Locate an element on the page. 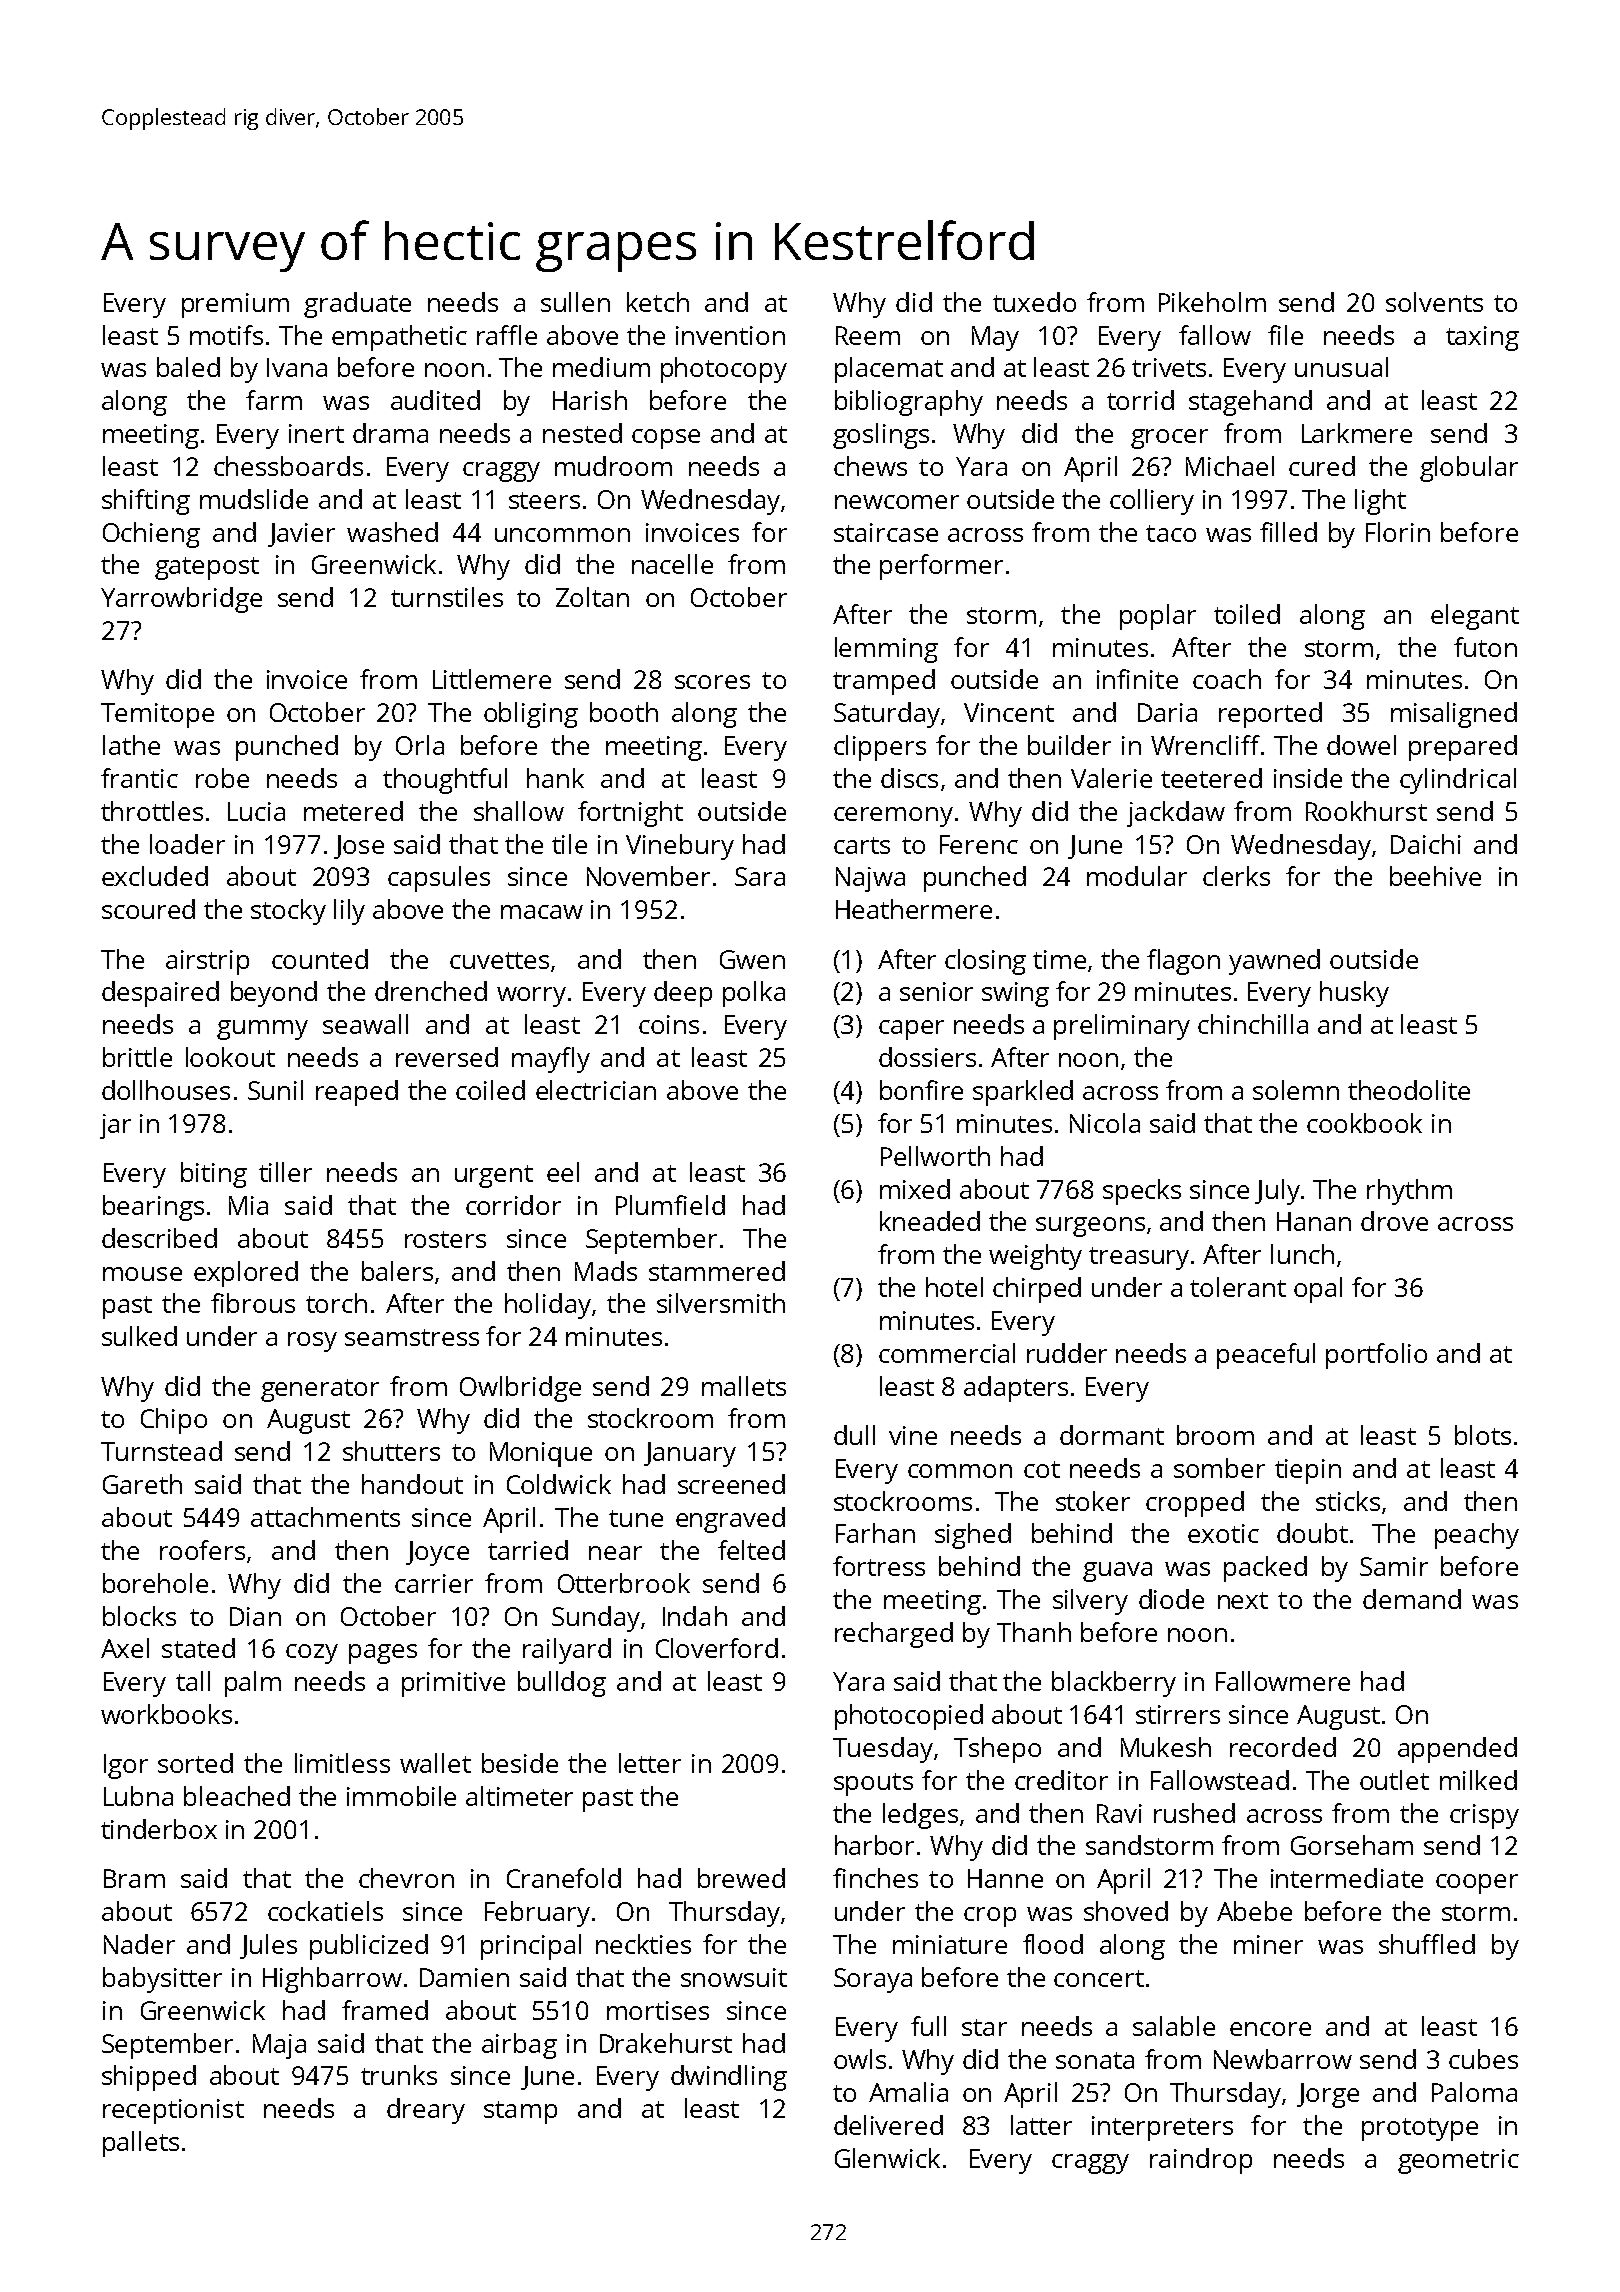  Glenwick is located at coordinates (887, 2158).
